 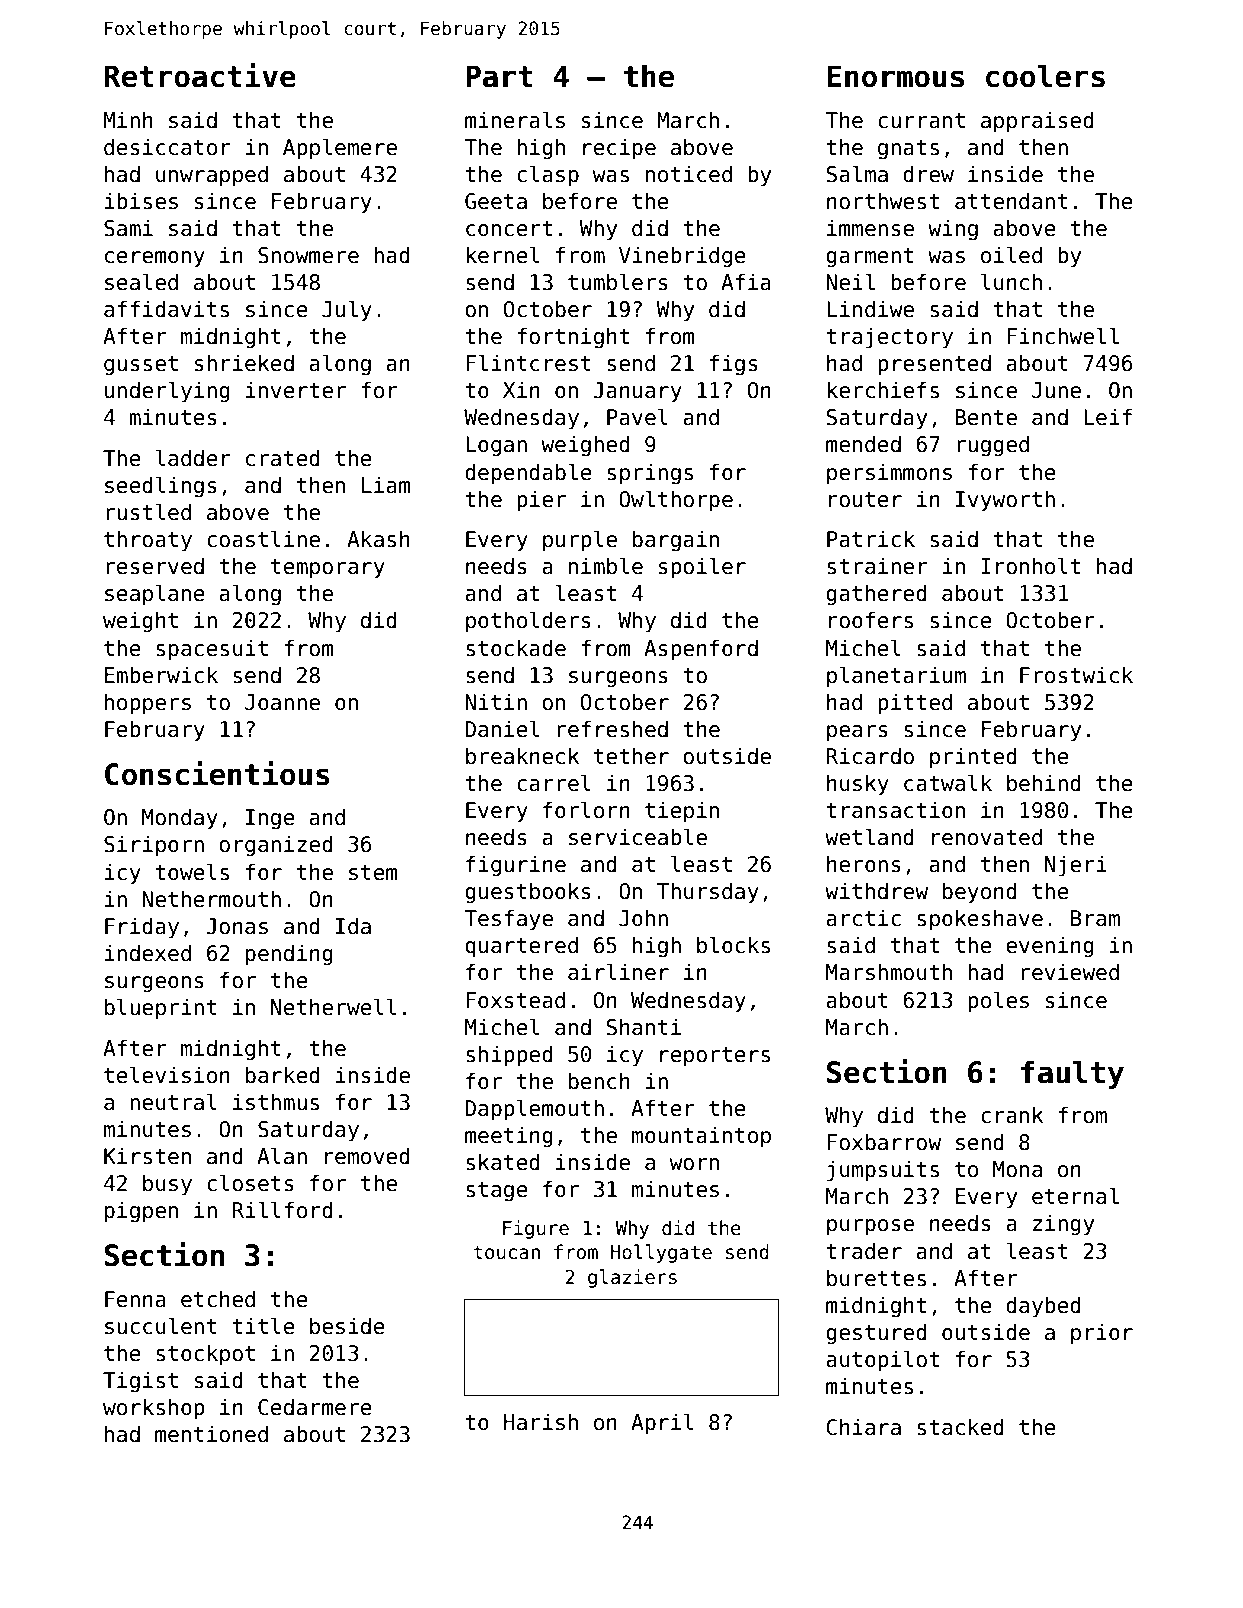 I want to click on spokeshave, so click(x=980, y=920).
